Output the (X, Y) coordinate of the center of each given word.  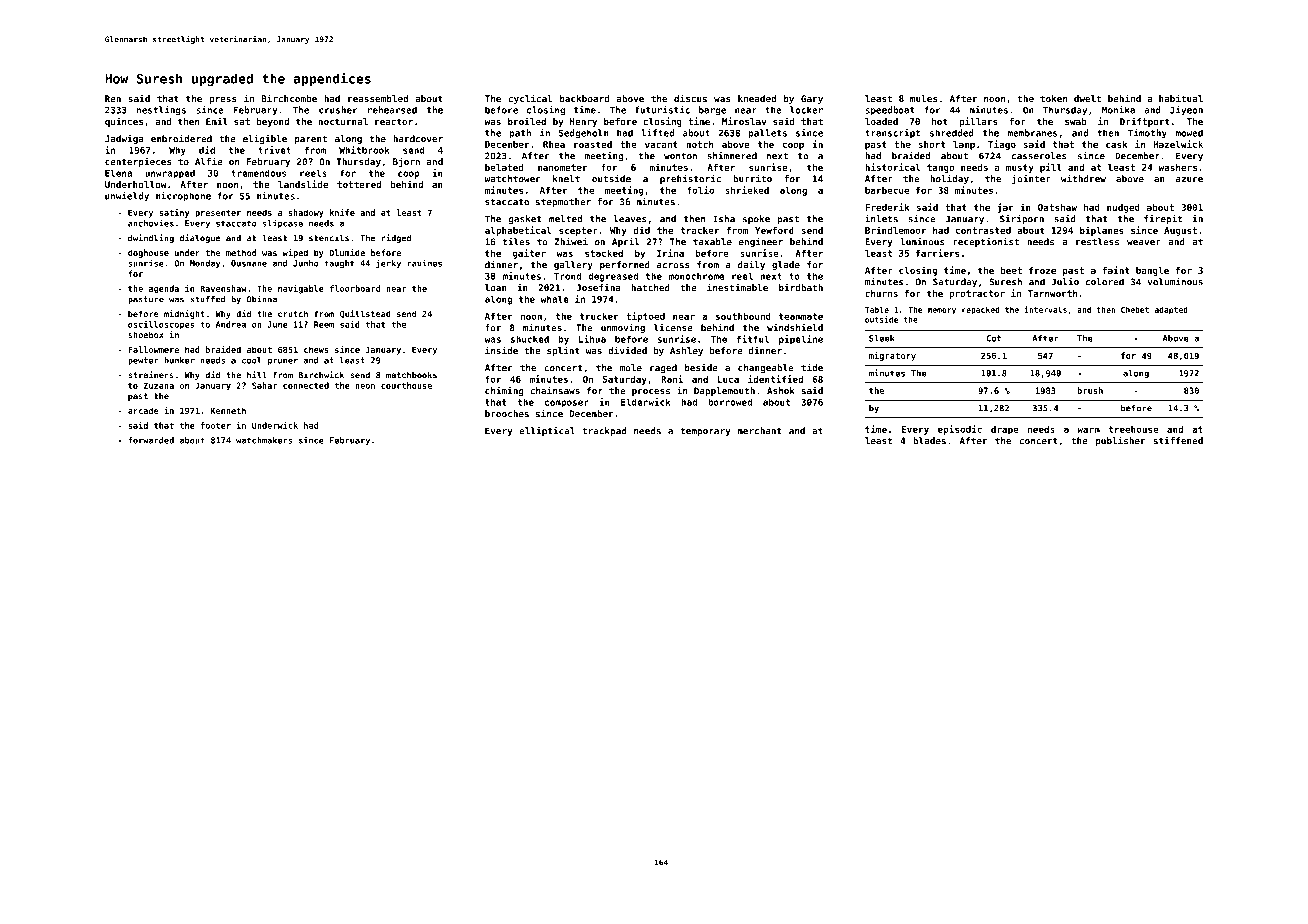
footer (215, 425)
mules (924, 98)
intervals (1045, 309)
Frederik (887, 207)
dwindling (151, 238)
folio (700, 190)
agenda (164, 289)
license (673, 328)
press (222, 100)
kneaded (757, 98)
